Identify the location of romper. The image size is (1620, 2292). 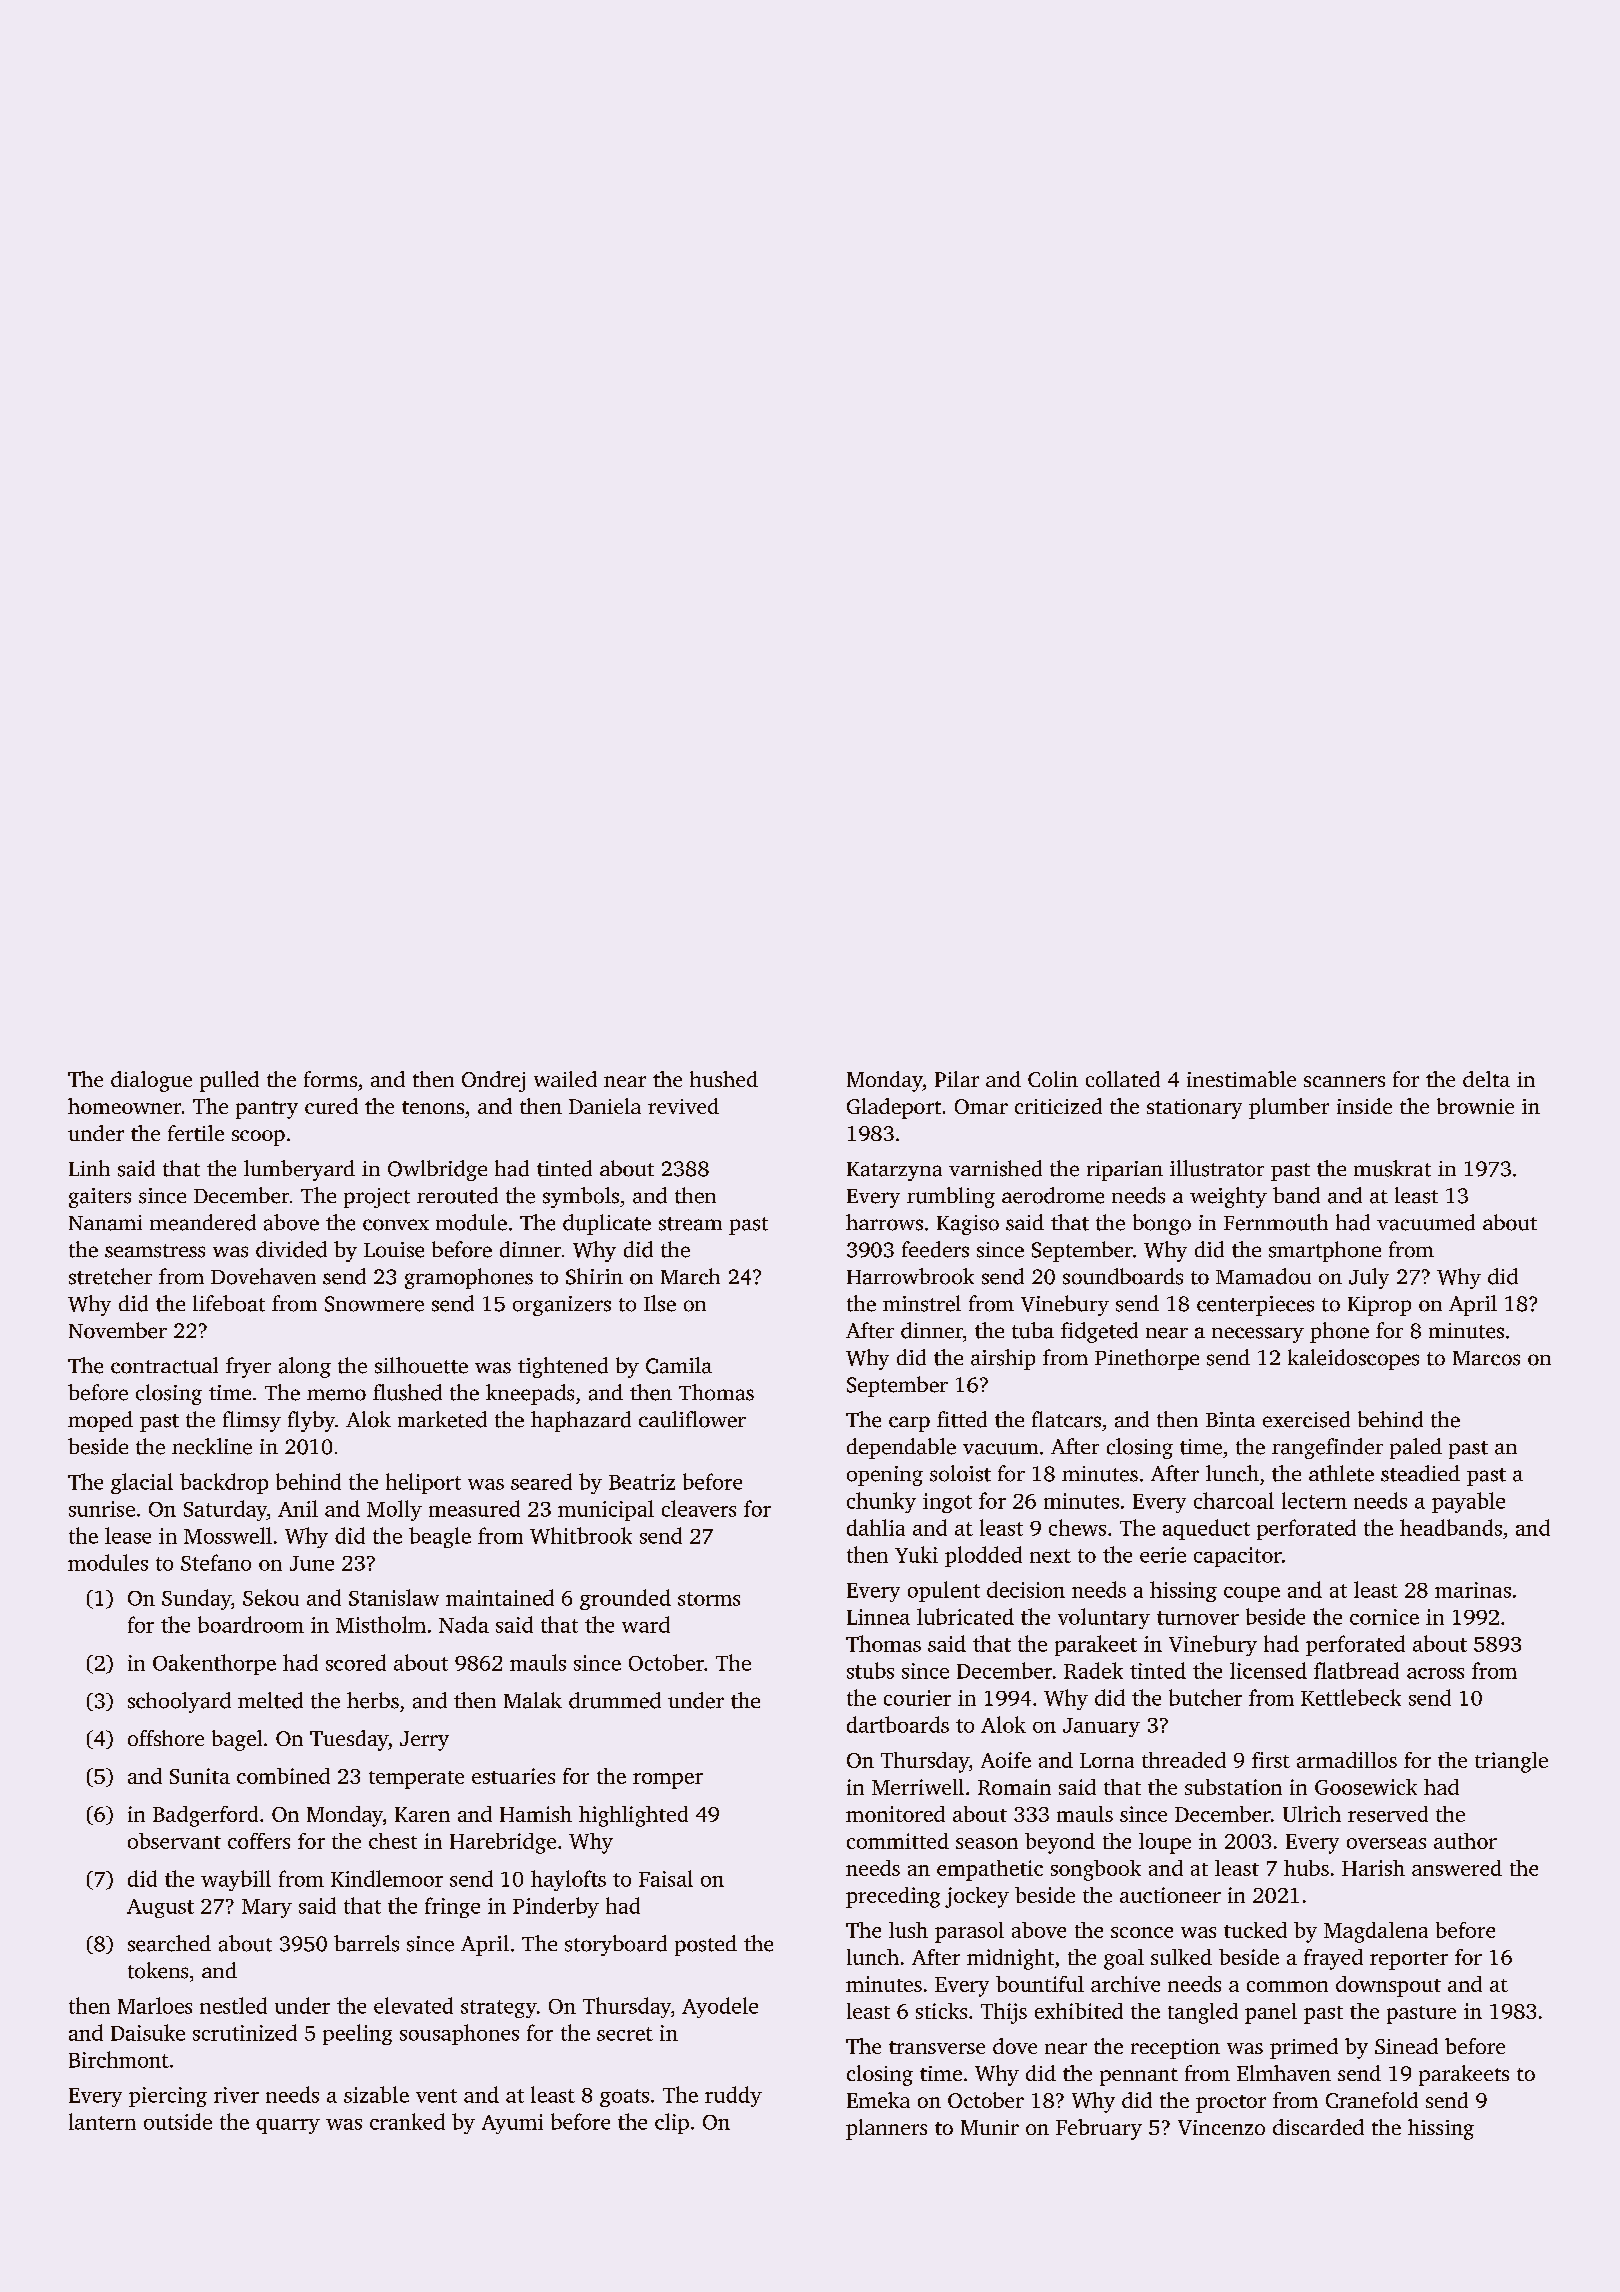
(668, 1781).
